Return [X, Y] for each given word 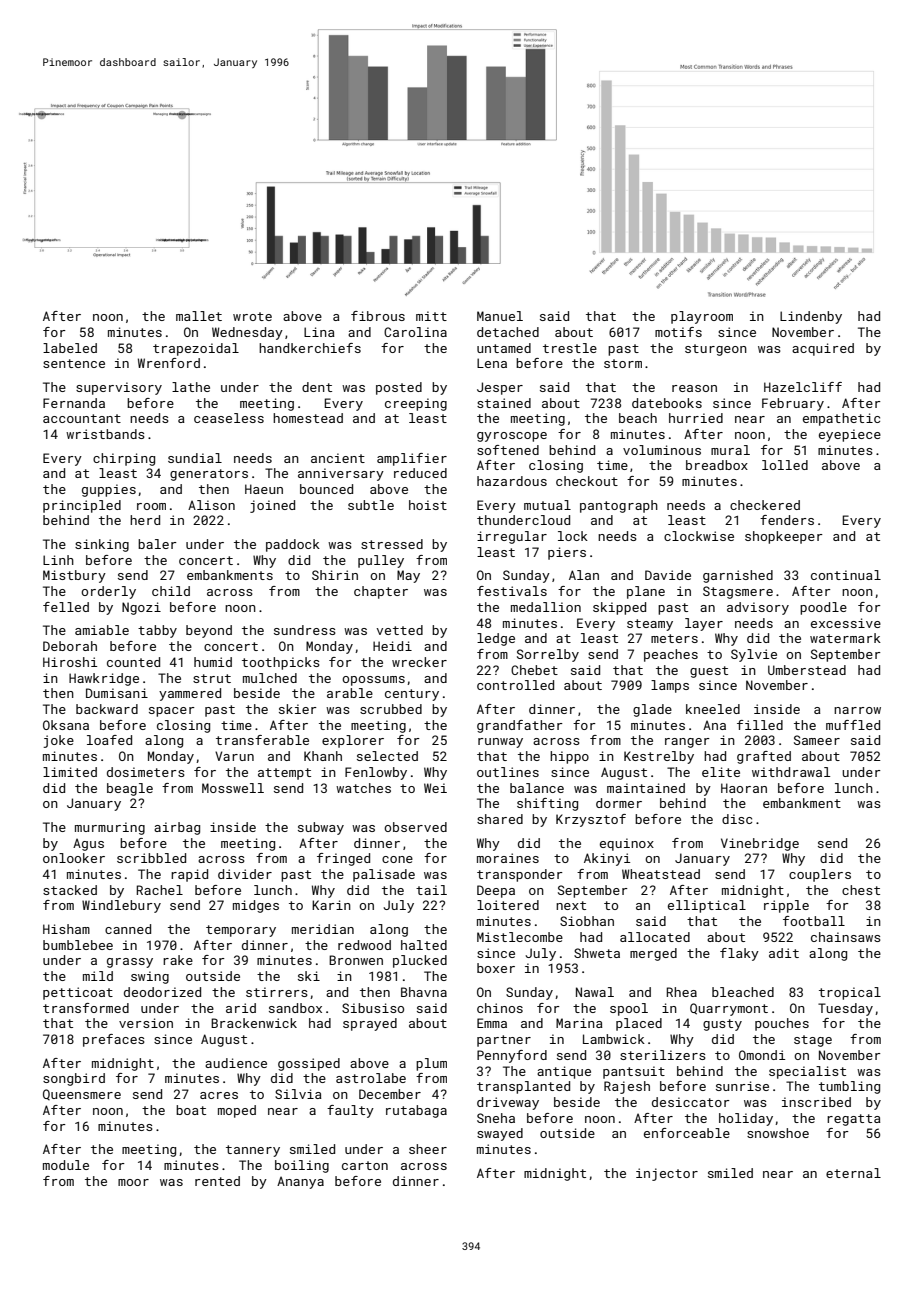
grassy [130, 963]
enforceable [687, 1133]
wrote [252, 316]
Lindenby [811, 317]
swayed [500, 1134]
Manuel [500, 316]
